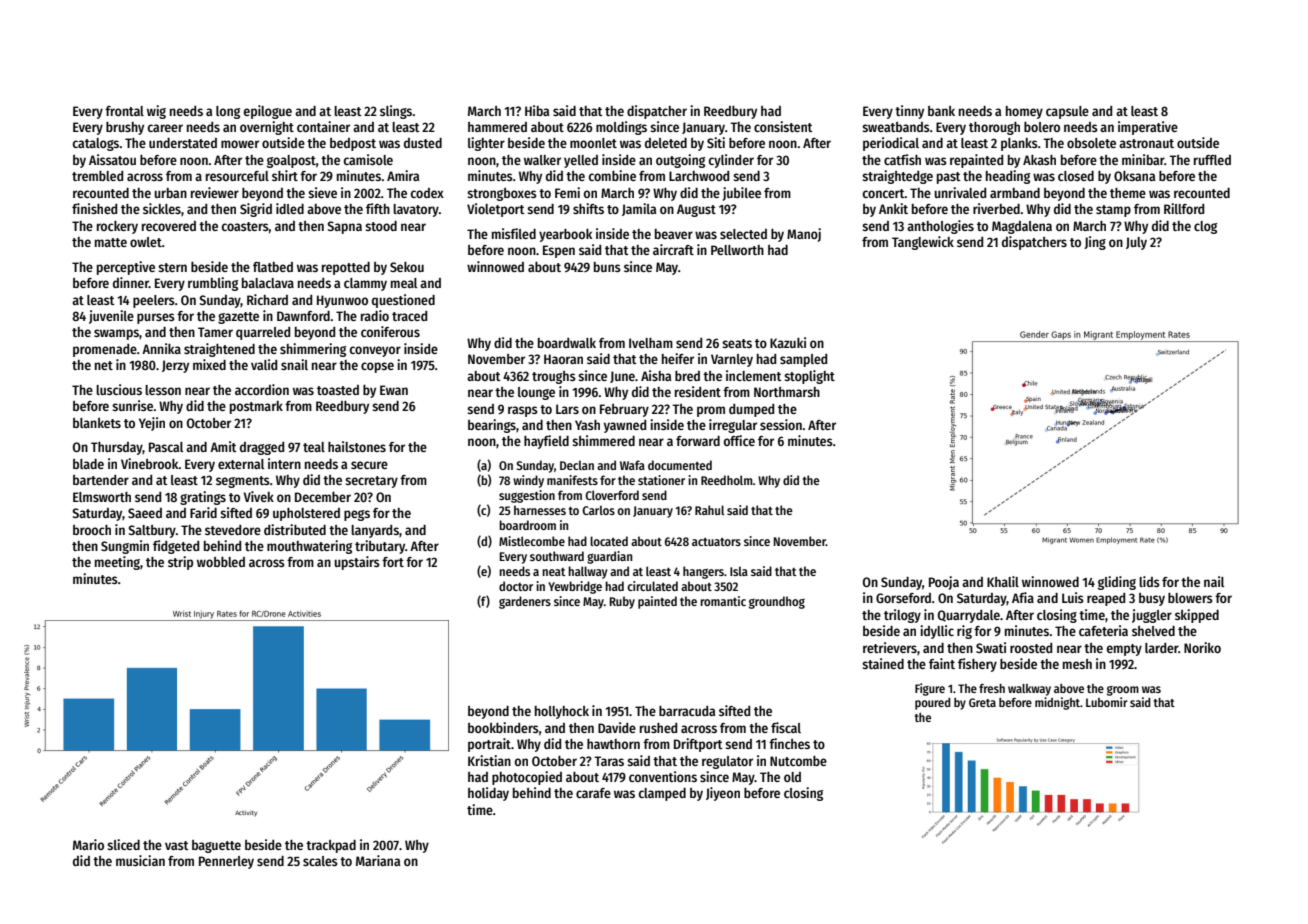 The height and width of the screenshot is (924, 1308). I want to click on accordion, so click(262, 389).
